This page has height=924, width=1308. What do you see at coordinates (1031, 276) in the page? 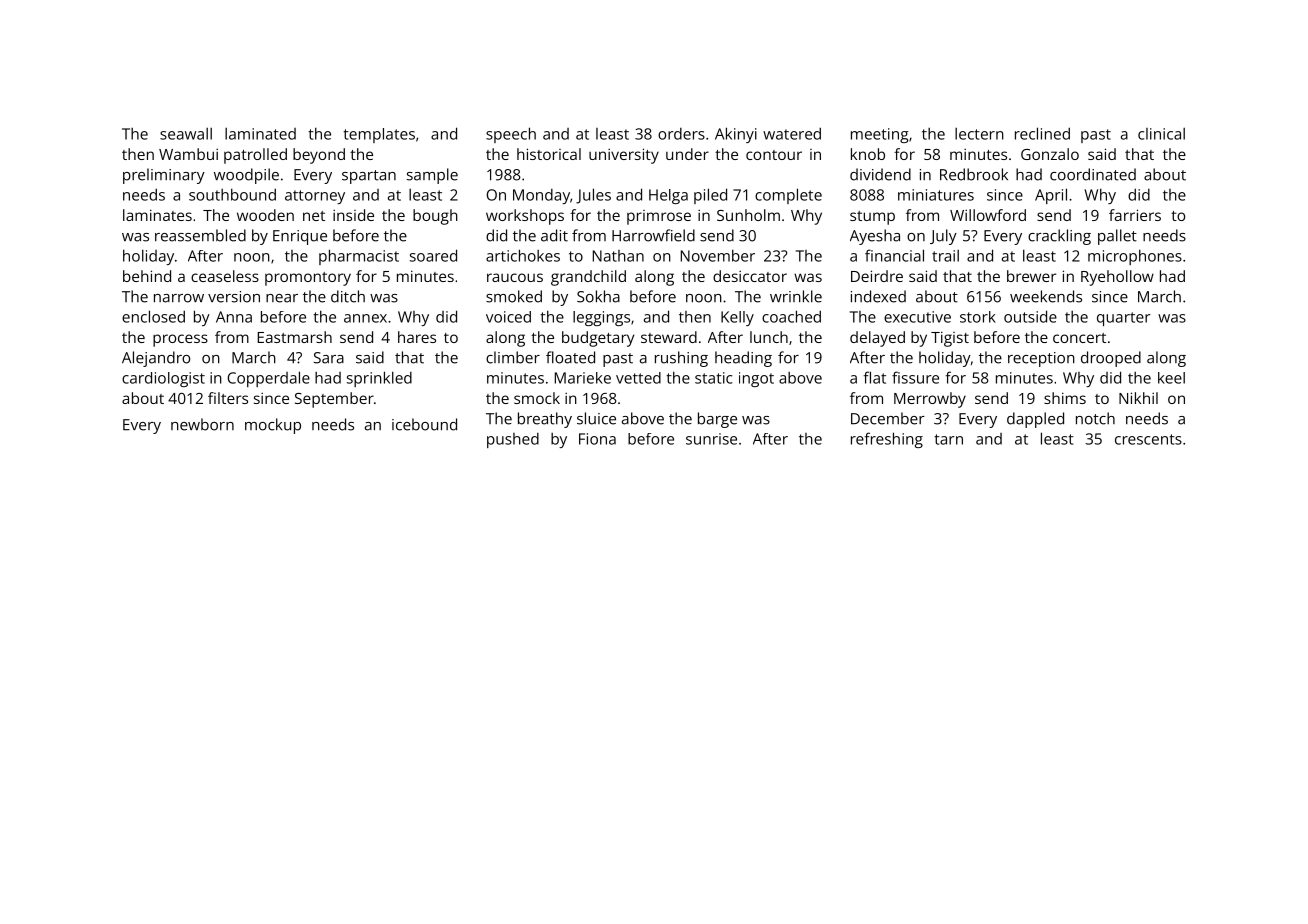
I see `brewer` at bounding box center [1031, 276].
